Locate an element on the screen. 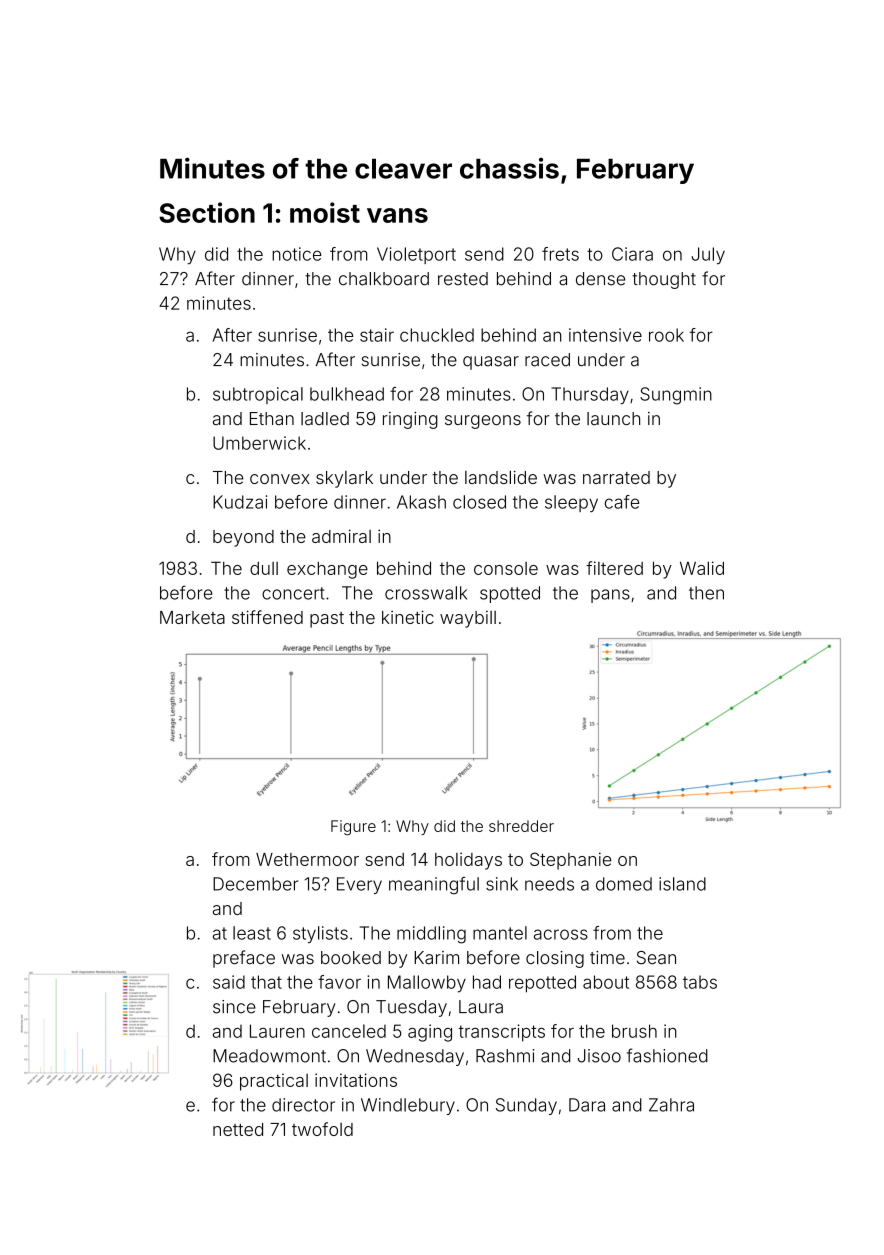 This screenshot has height=1255, width=884. Wethermoor is located at coordinates (307, 859).
